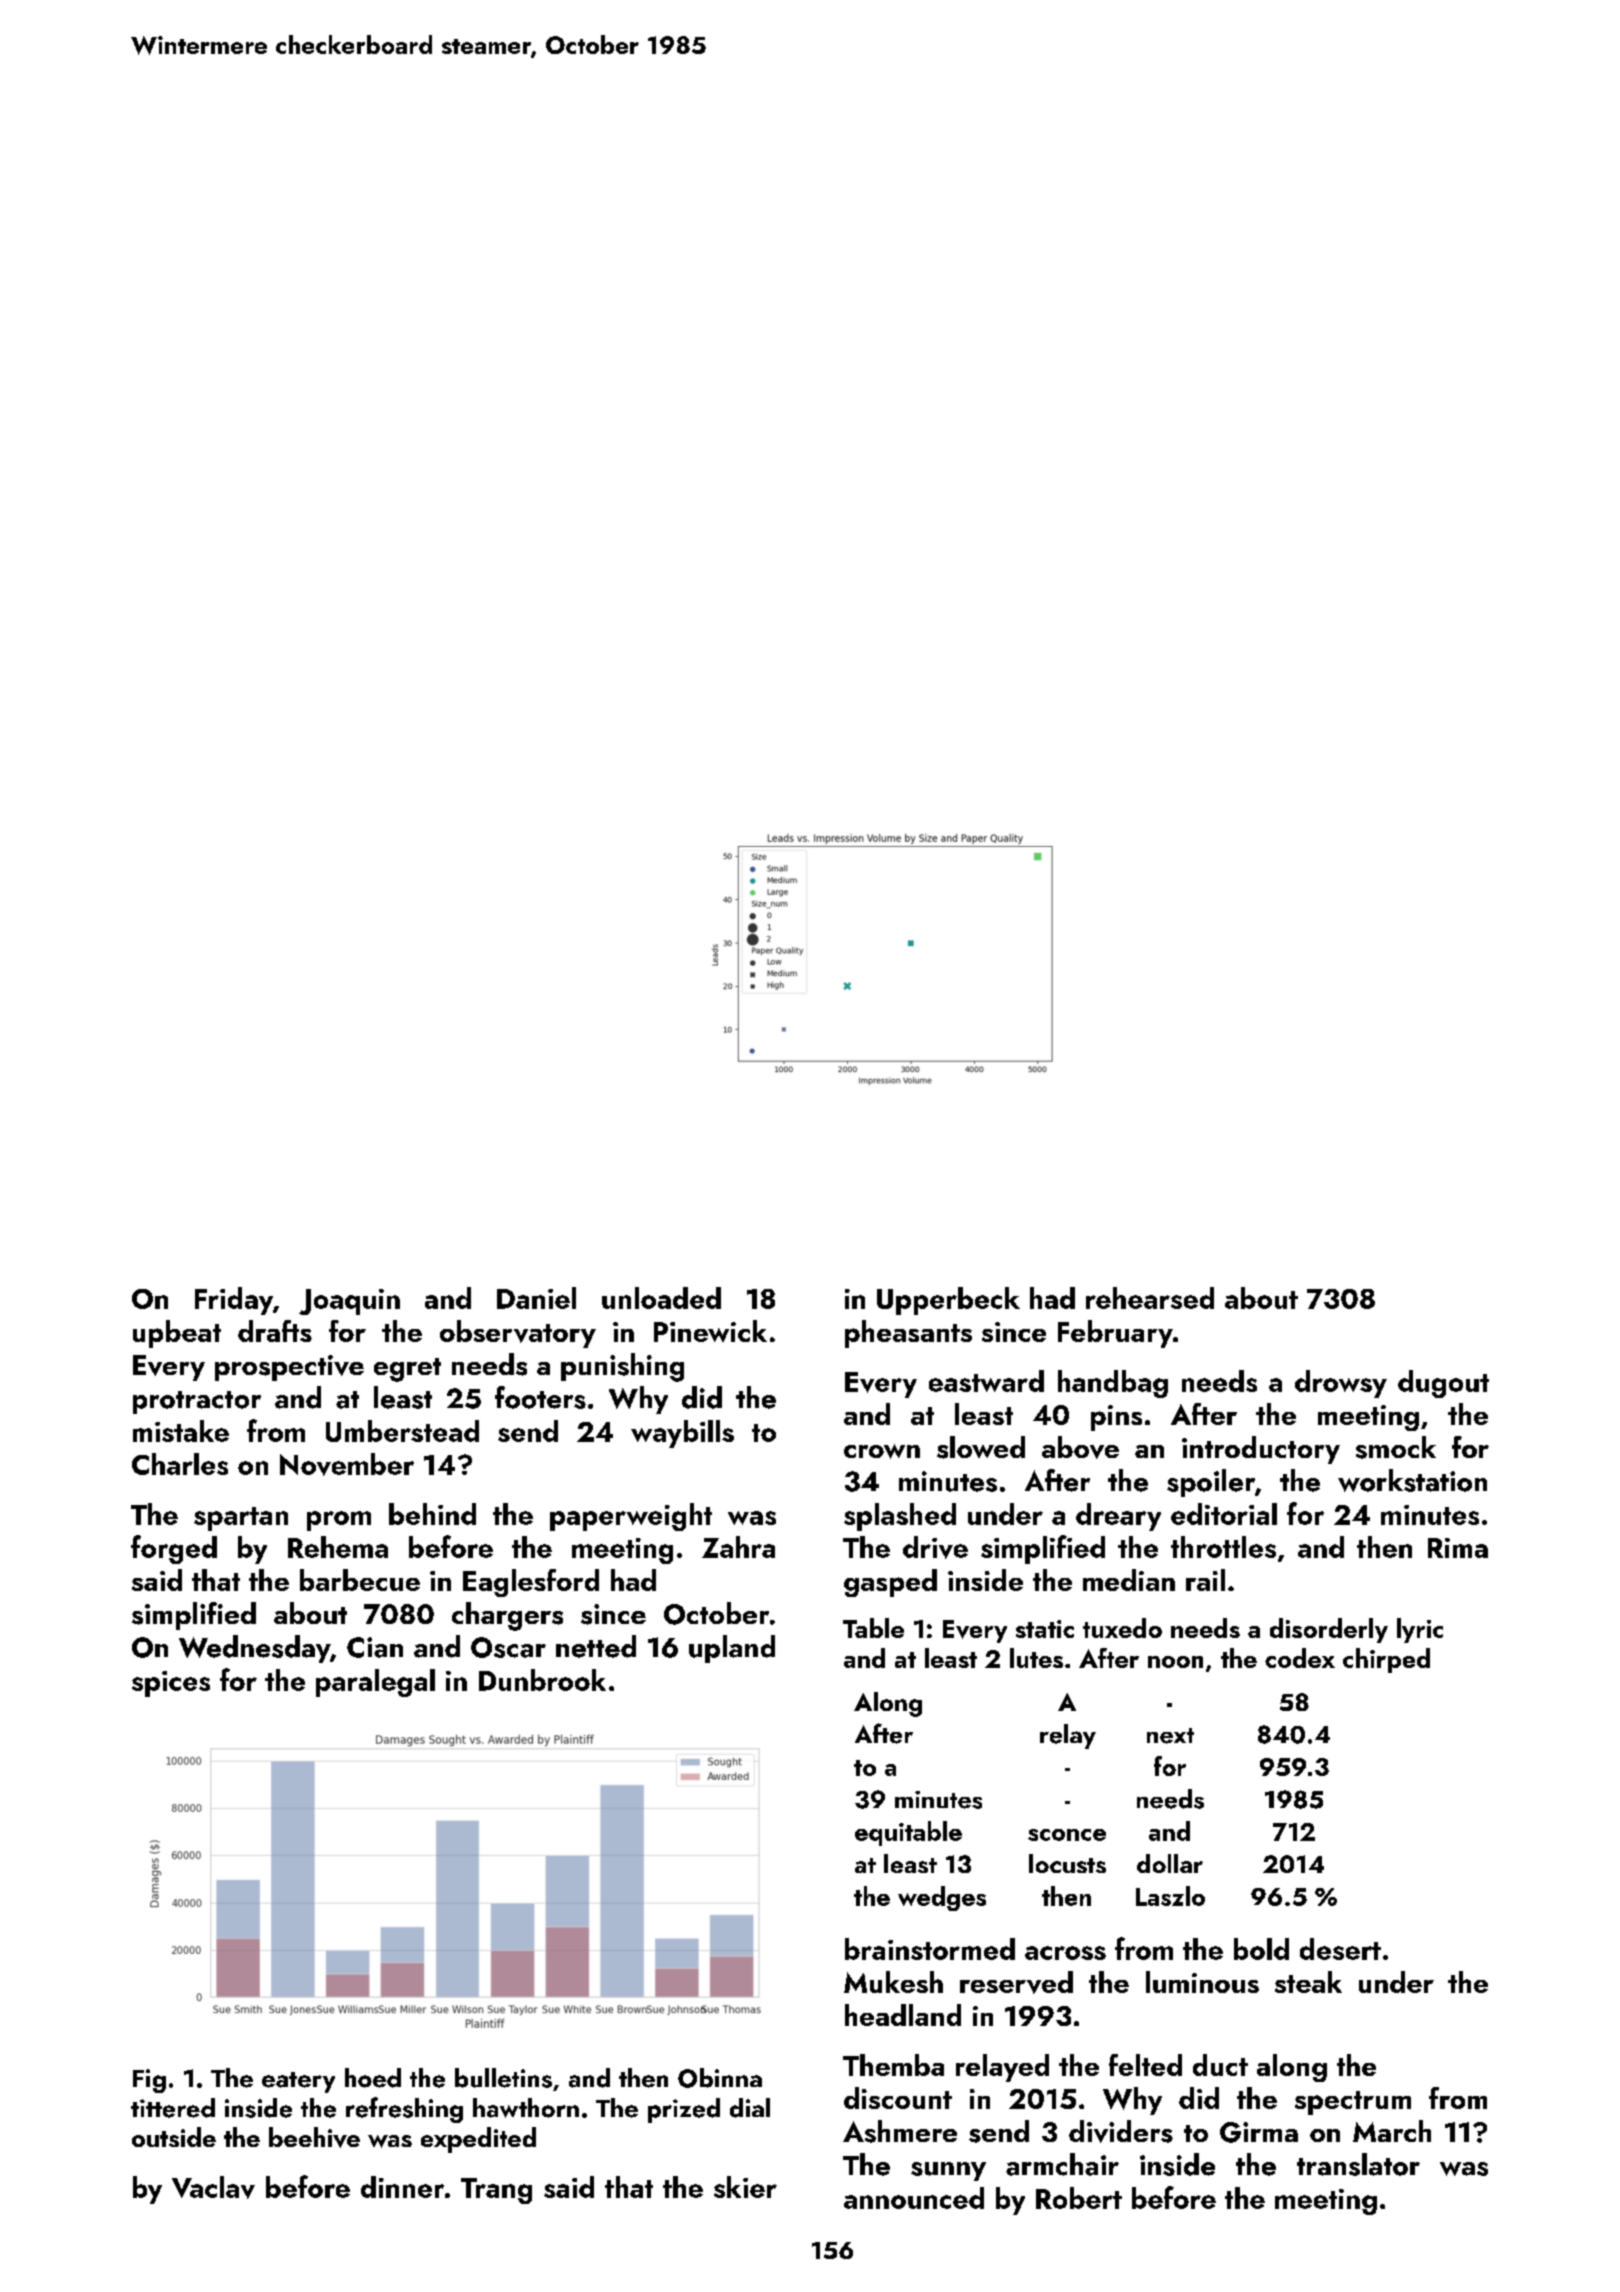  What do you see at coordinates (289, 1368) in the image?
I see `prospective` at bounding box center [289, 1368].
